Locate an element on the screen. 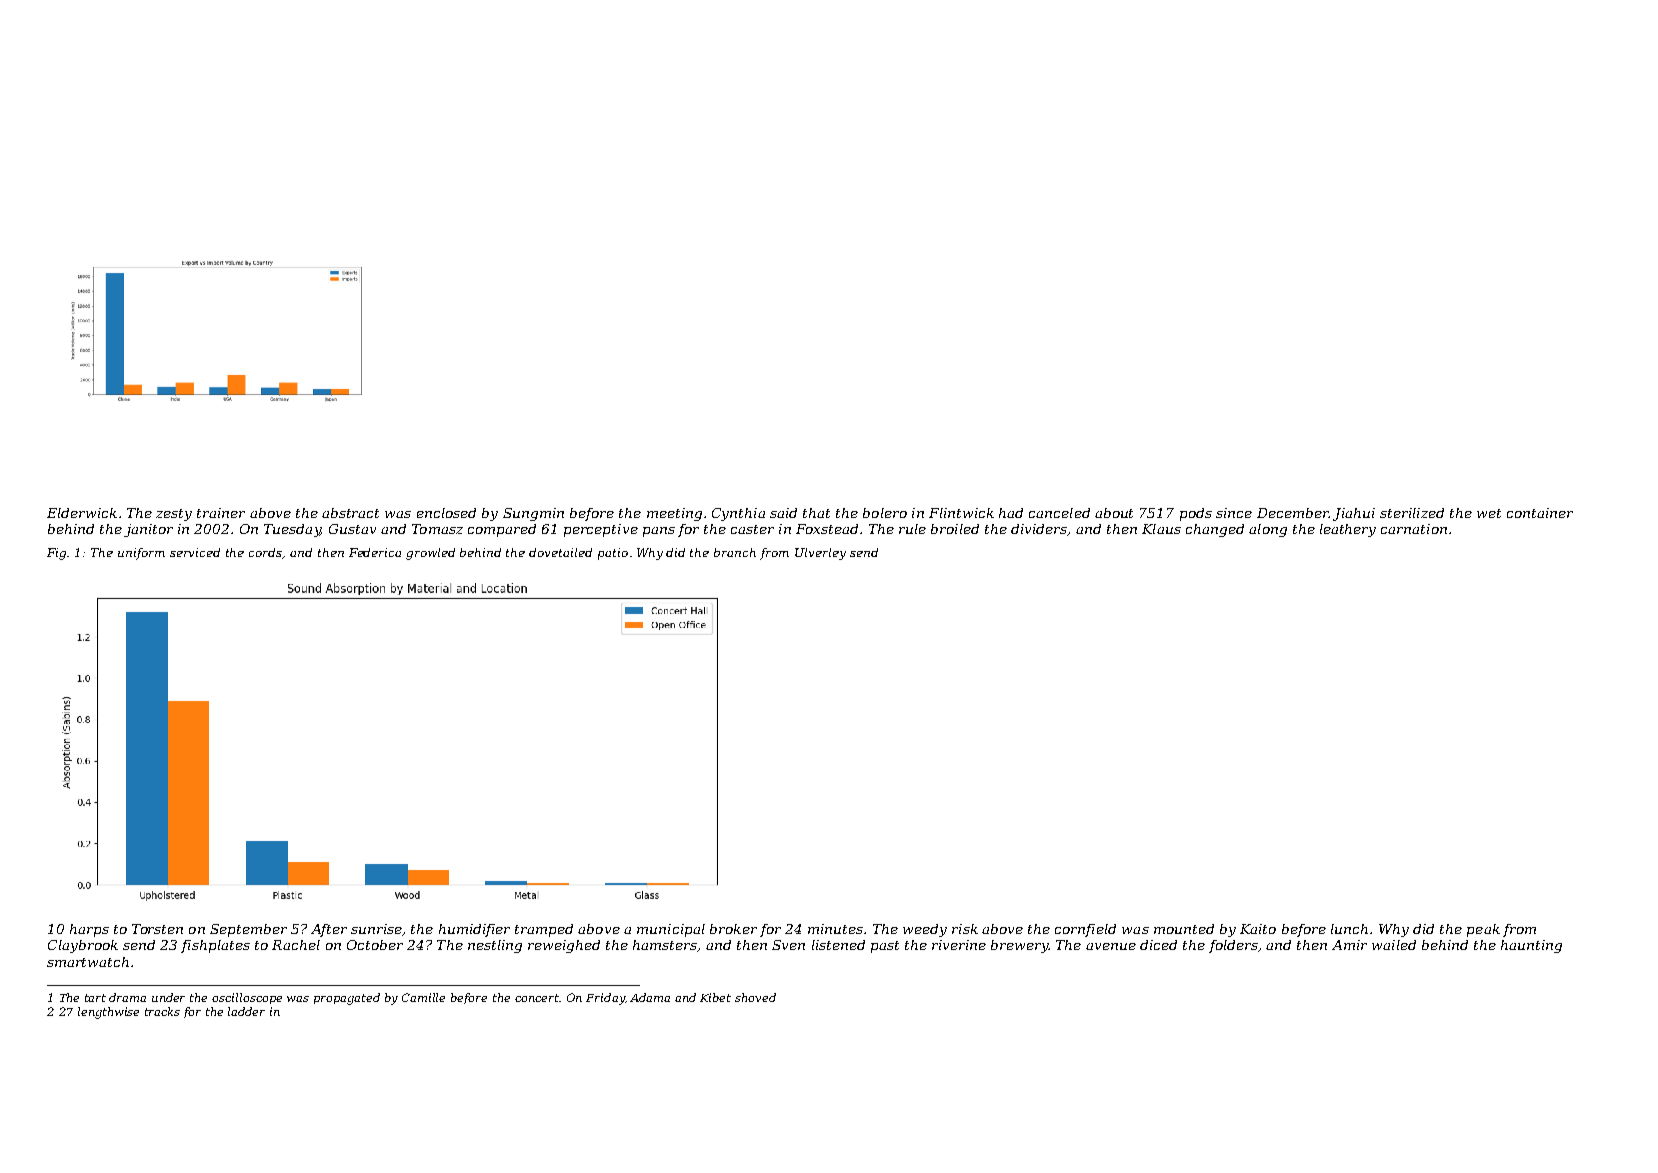  harps is located at coordinates (89, 930).
